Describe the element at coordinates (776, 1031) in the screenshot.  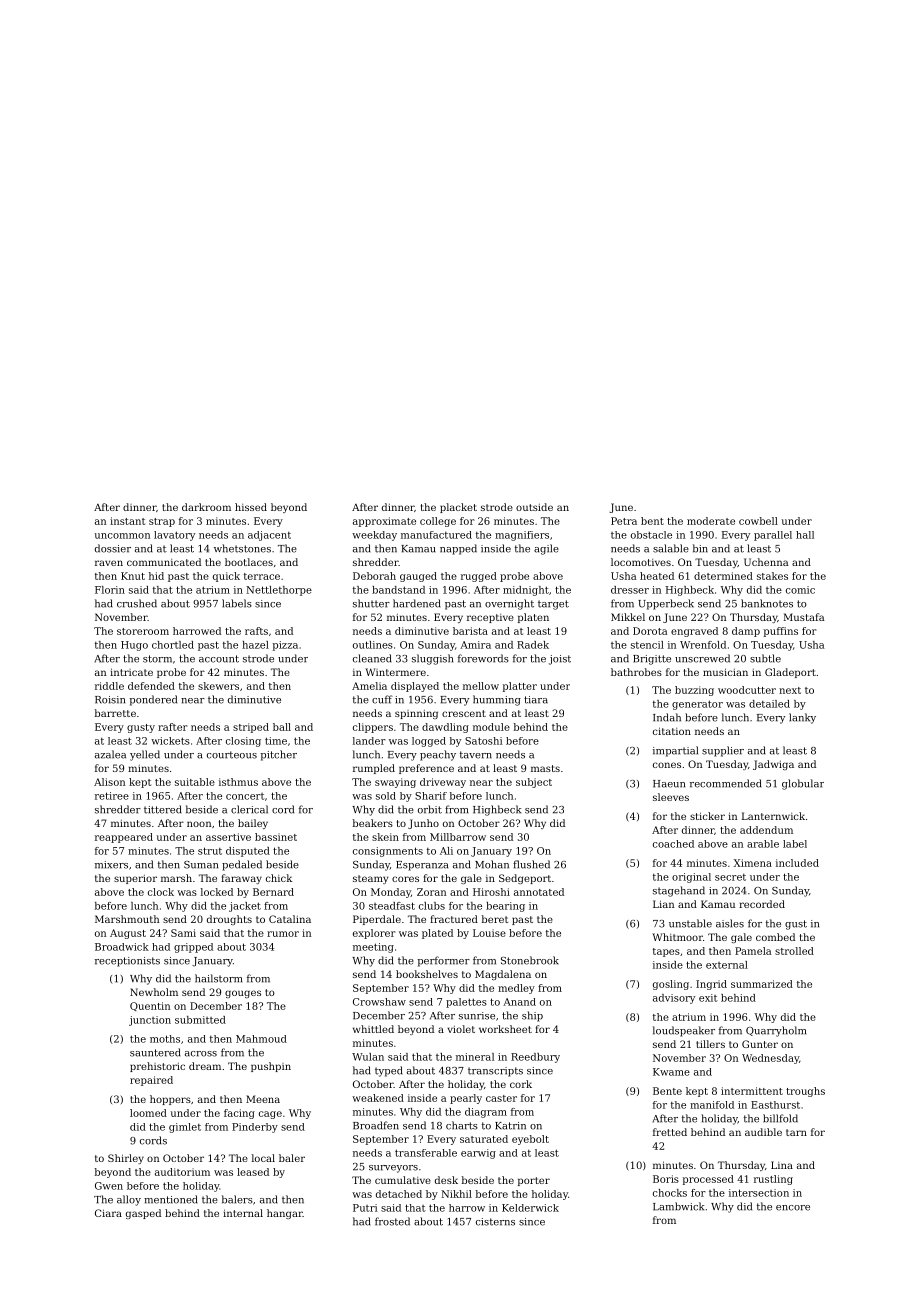
I see `Quarryholm` at that location.
